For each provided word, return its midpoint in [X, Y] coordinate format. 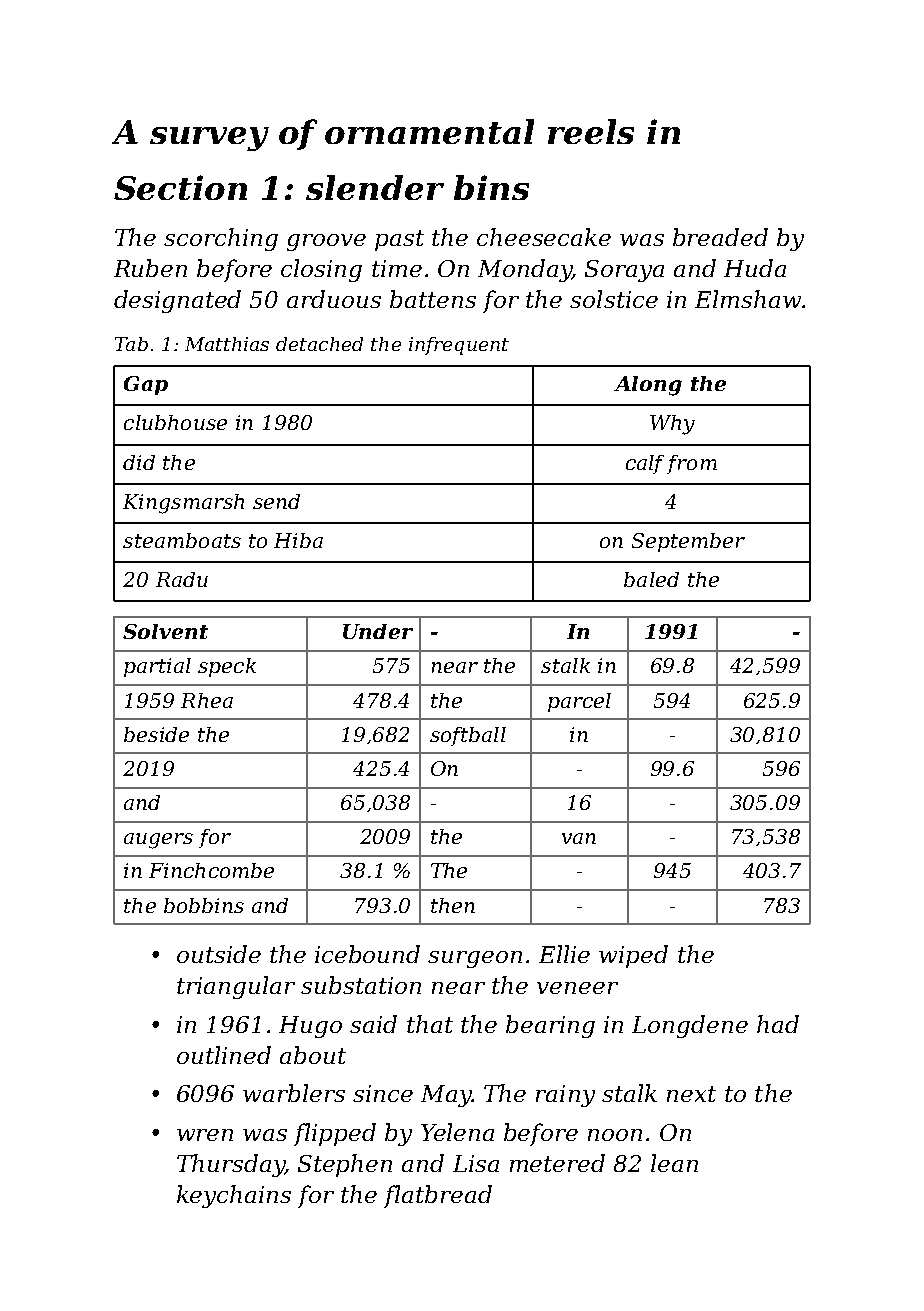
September [688, 542]
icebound [367, 954]
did [139, 462]
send [276, 501]
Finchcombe [211, 870]
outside [219, 954]
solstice [614, 299]
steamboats [182, 540]
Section [180, 187]
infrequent [459, 346]
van [579, 838]
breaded [720, 237]
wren [205, 1135]
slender [375, 187]
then [453, 905]
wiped [633, 956]
